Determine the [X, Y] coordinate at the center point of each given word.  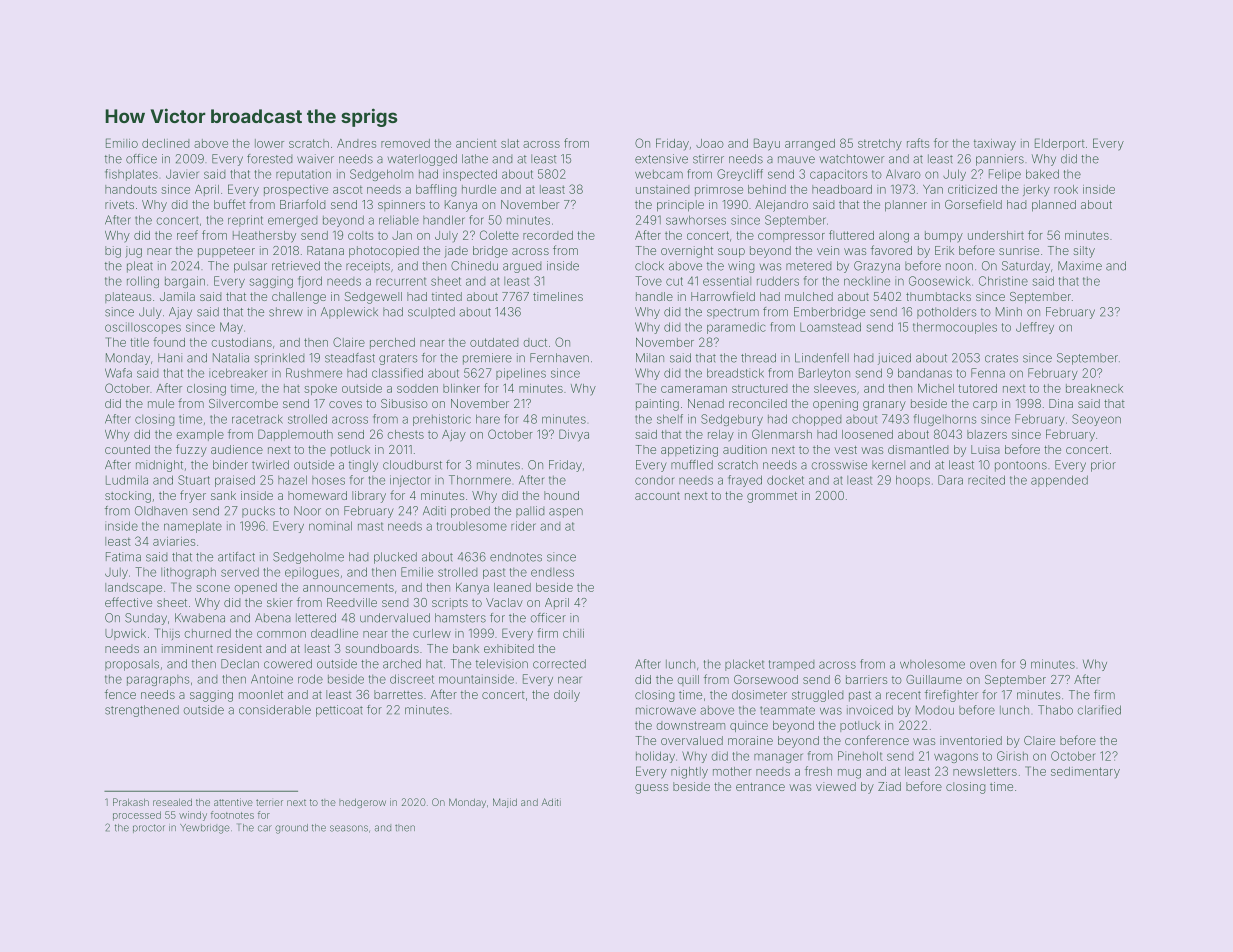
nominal [330, 526]
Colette [499, 235]
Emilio [122, 143]
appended [1059, 481]
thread [758, 358]
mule [161, 403]
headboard [842, 189]
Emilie [417, 572]
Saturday [1026, 267]
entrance [760, 787]
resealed [172, 802]
